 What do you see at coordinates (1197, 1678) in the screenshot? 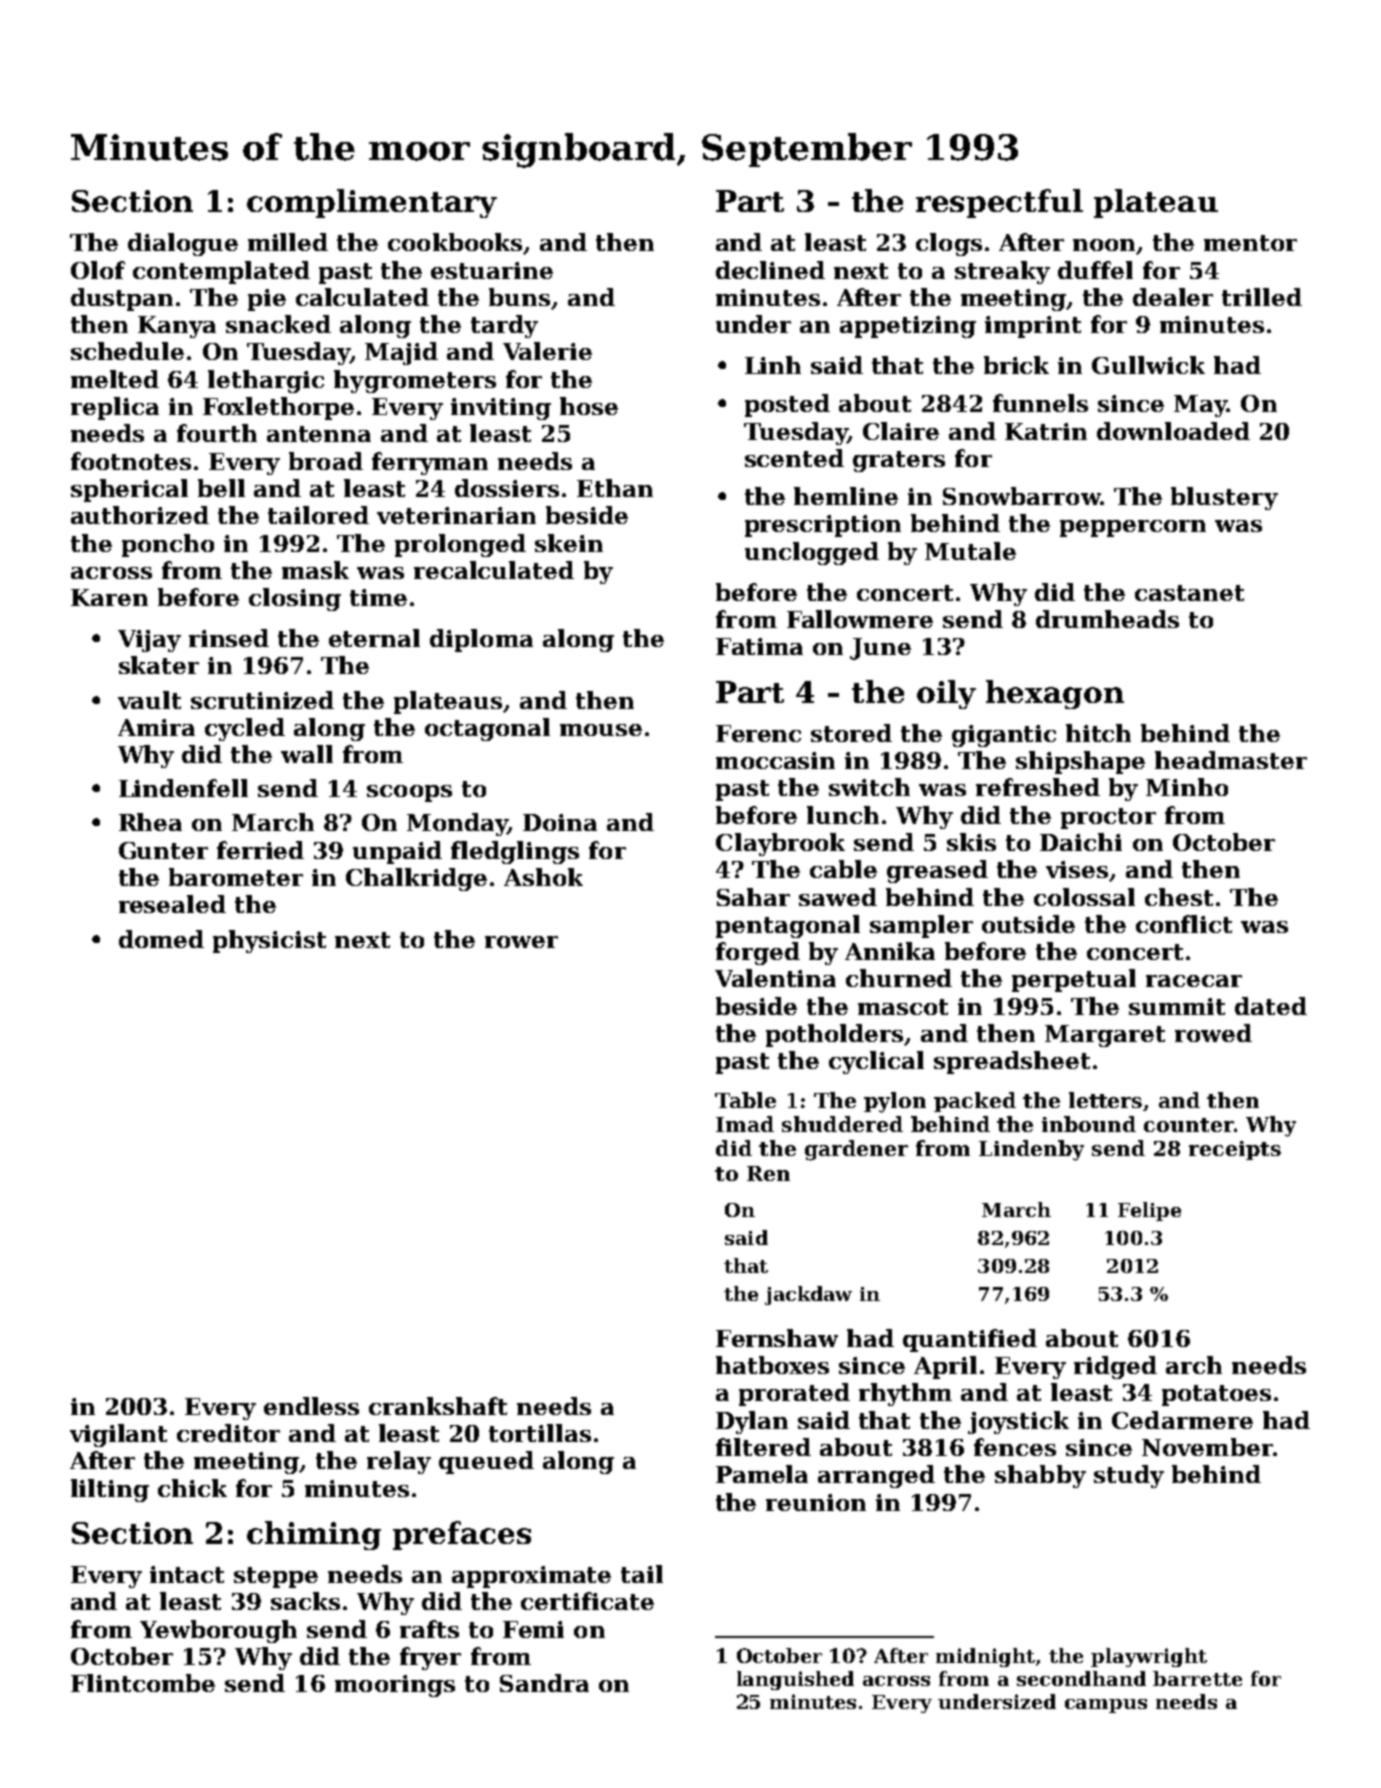
I see `barrette` at bounding box center [1197, 1678].
